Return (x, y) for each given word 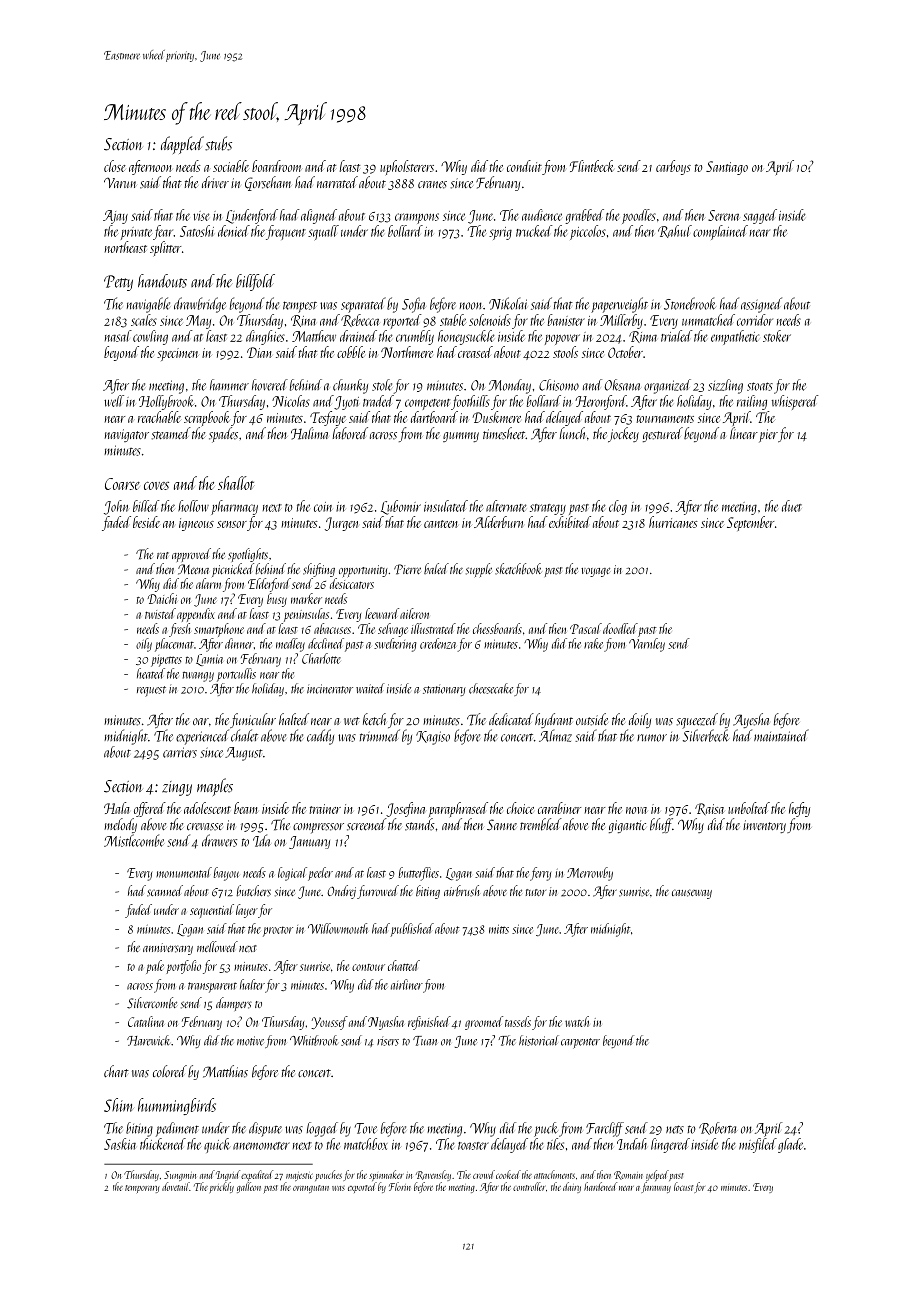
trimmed (380, 735)
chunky (350, 386)
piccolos (588, 232)
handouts (162, 281)
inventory (764, 826)
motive (250, 1041)
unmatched (708, 320)
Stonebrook (690, 303)
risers (388, 1041)
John (116, 507)
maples (215, 787)
